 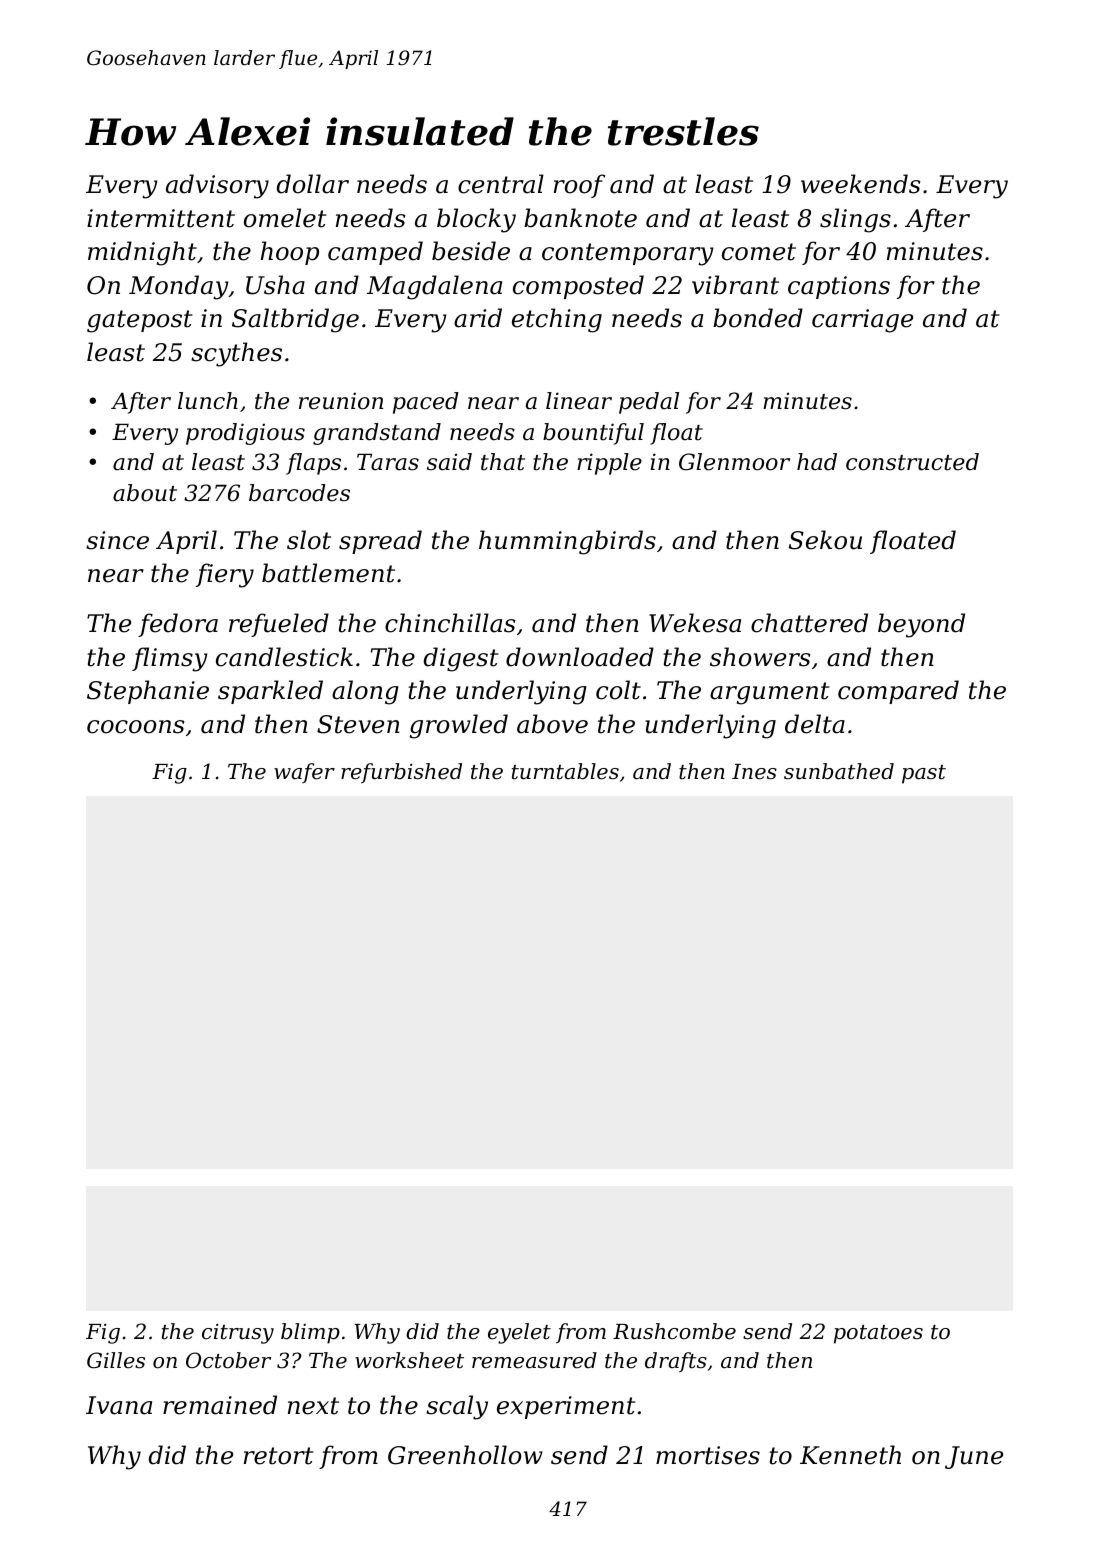 What do you see at coordinates (465, 1455) in the screenshot?
I see `Greenhollow` at bounding box center [465, 1455].
